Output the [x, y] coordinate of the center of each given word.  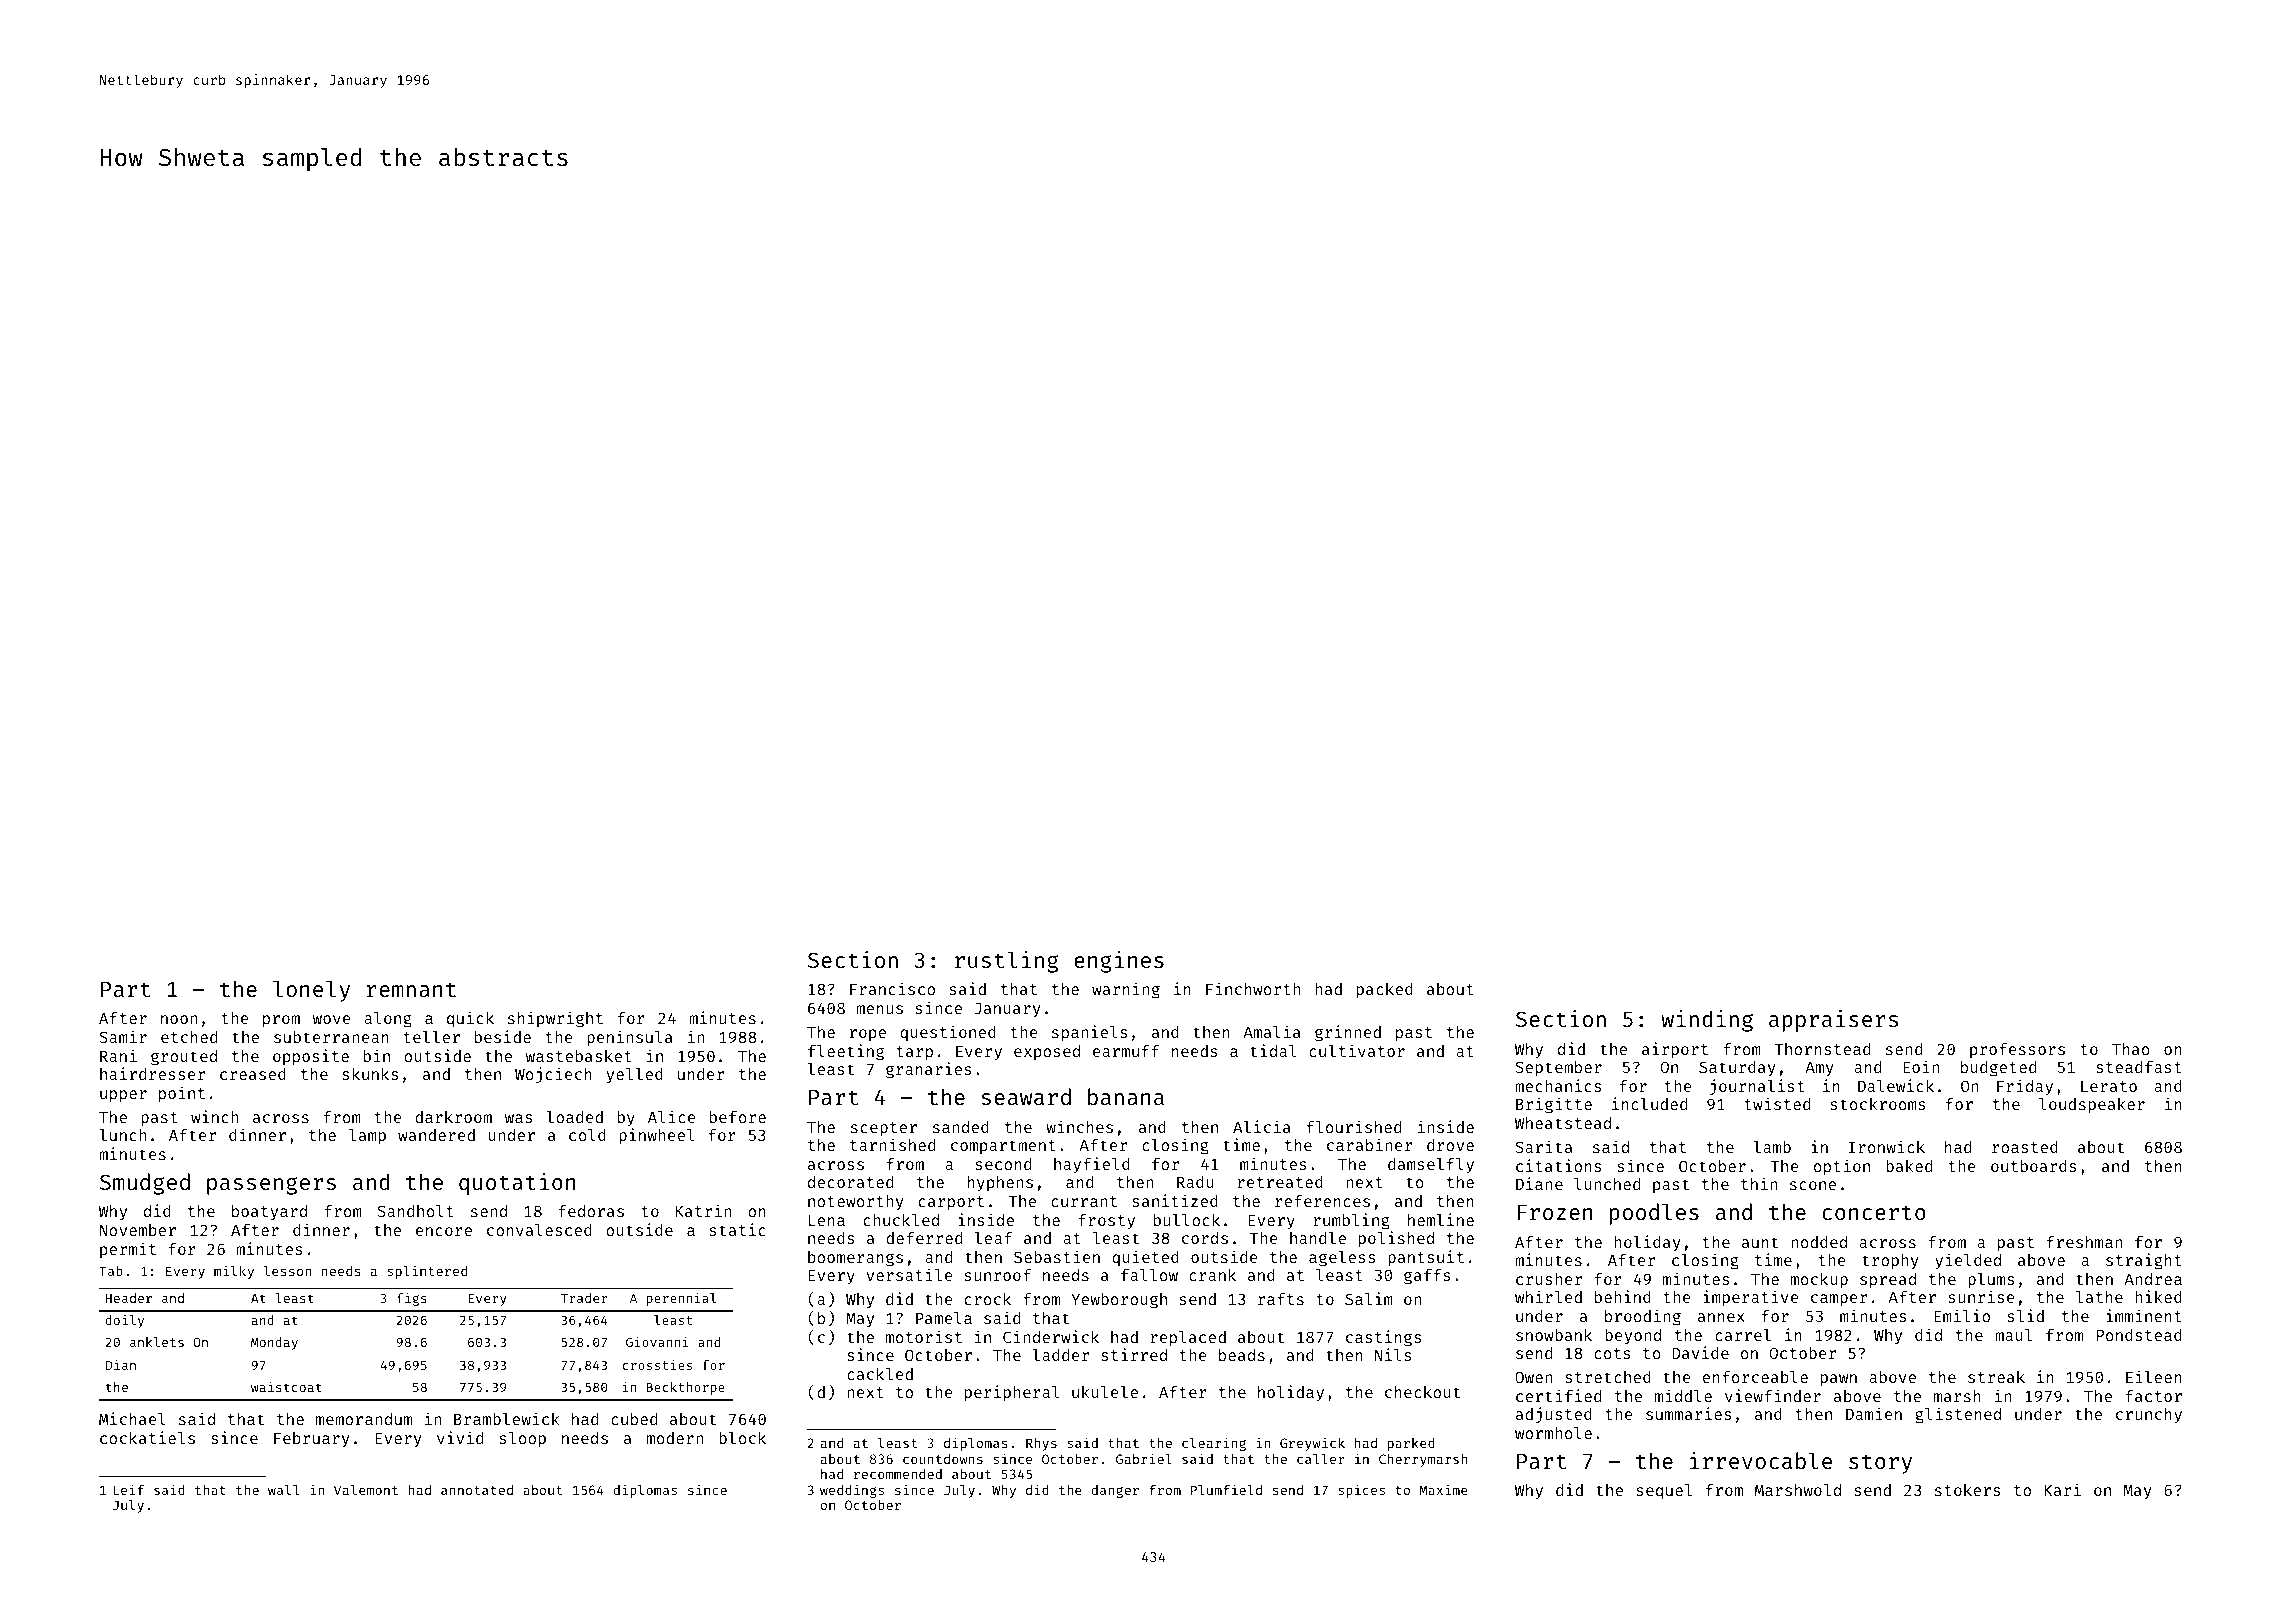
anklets [157, 1342]
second [1003, 1164]
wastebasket [579, 1056]
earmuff [1126, 1051]
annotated [477, 1490]
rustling [1006, 962]
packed [1385, 991]
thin [1759, 1183]
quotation [517, 1184]
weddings [852, 1491]
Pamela [944, 1318]
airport [1675, 1050]
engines [1119, 962]
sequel [1664, 1492]
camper [1839, 1300]
